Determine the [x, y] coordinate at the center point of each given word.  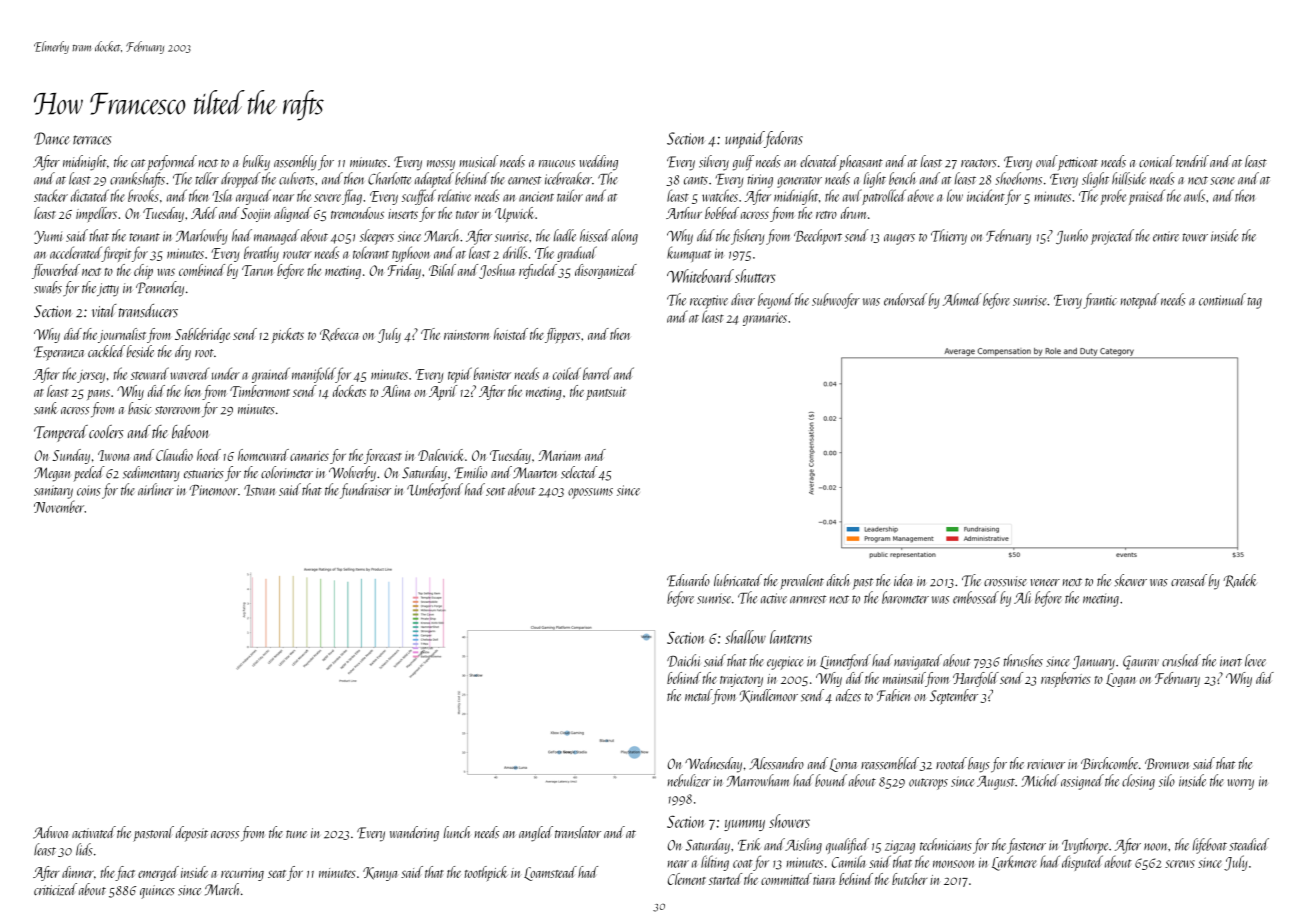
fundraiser [365, 491]
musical [478, 161]
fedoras [783, 139]
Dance [51, 138]
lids [84, 849]
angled [536, 834]
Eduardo [688, 580]
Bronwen [1167, 764]
